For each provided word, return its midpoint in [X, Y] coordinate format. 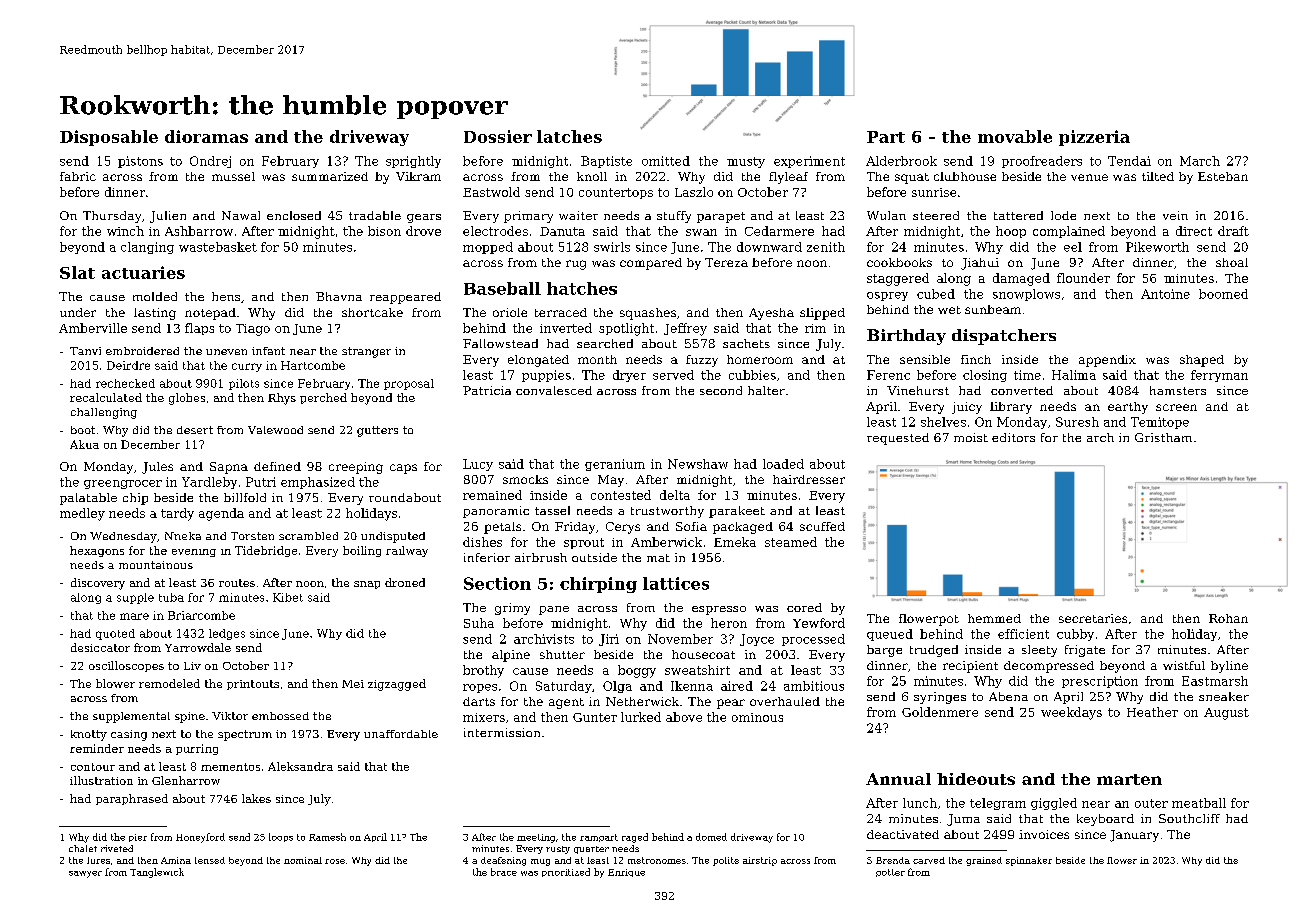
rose [335, 861]
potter [890, 873]
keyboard [1105, 820]
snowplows [1026, 295]
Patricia [487, 390]
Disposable [109, 138]
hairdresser [809, 479]
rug [576, 265]
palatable [88, 499]
